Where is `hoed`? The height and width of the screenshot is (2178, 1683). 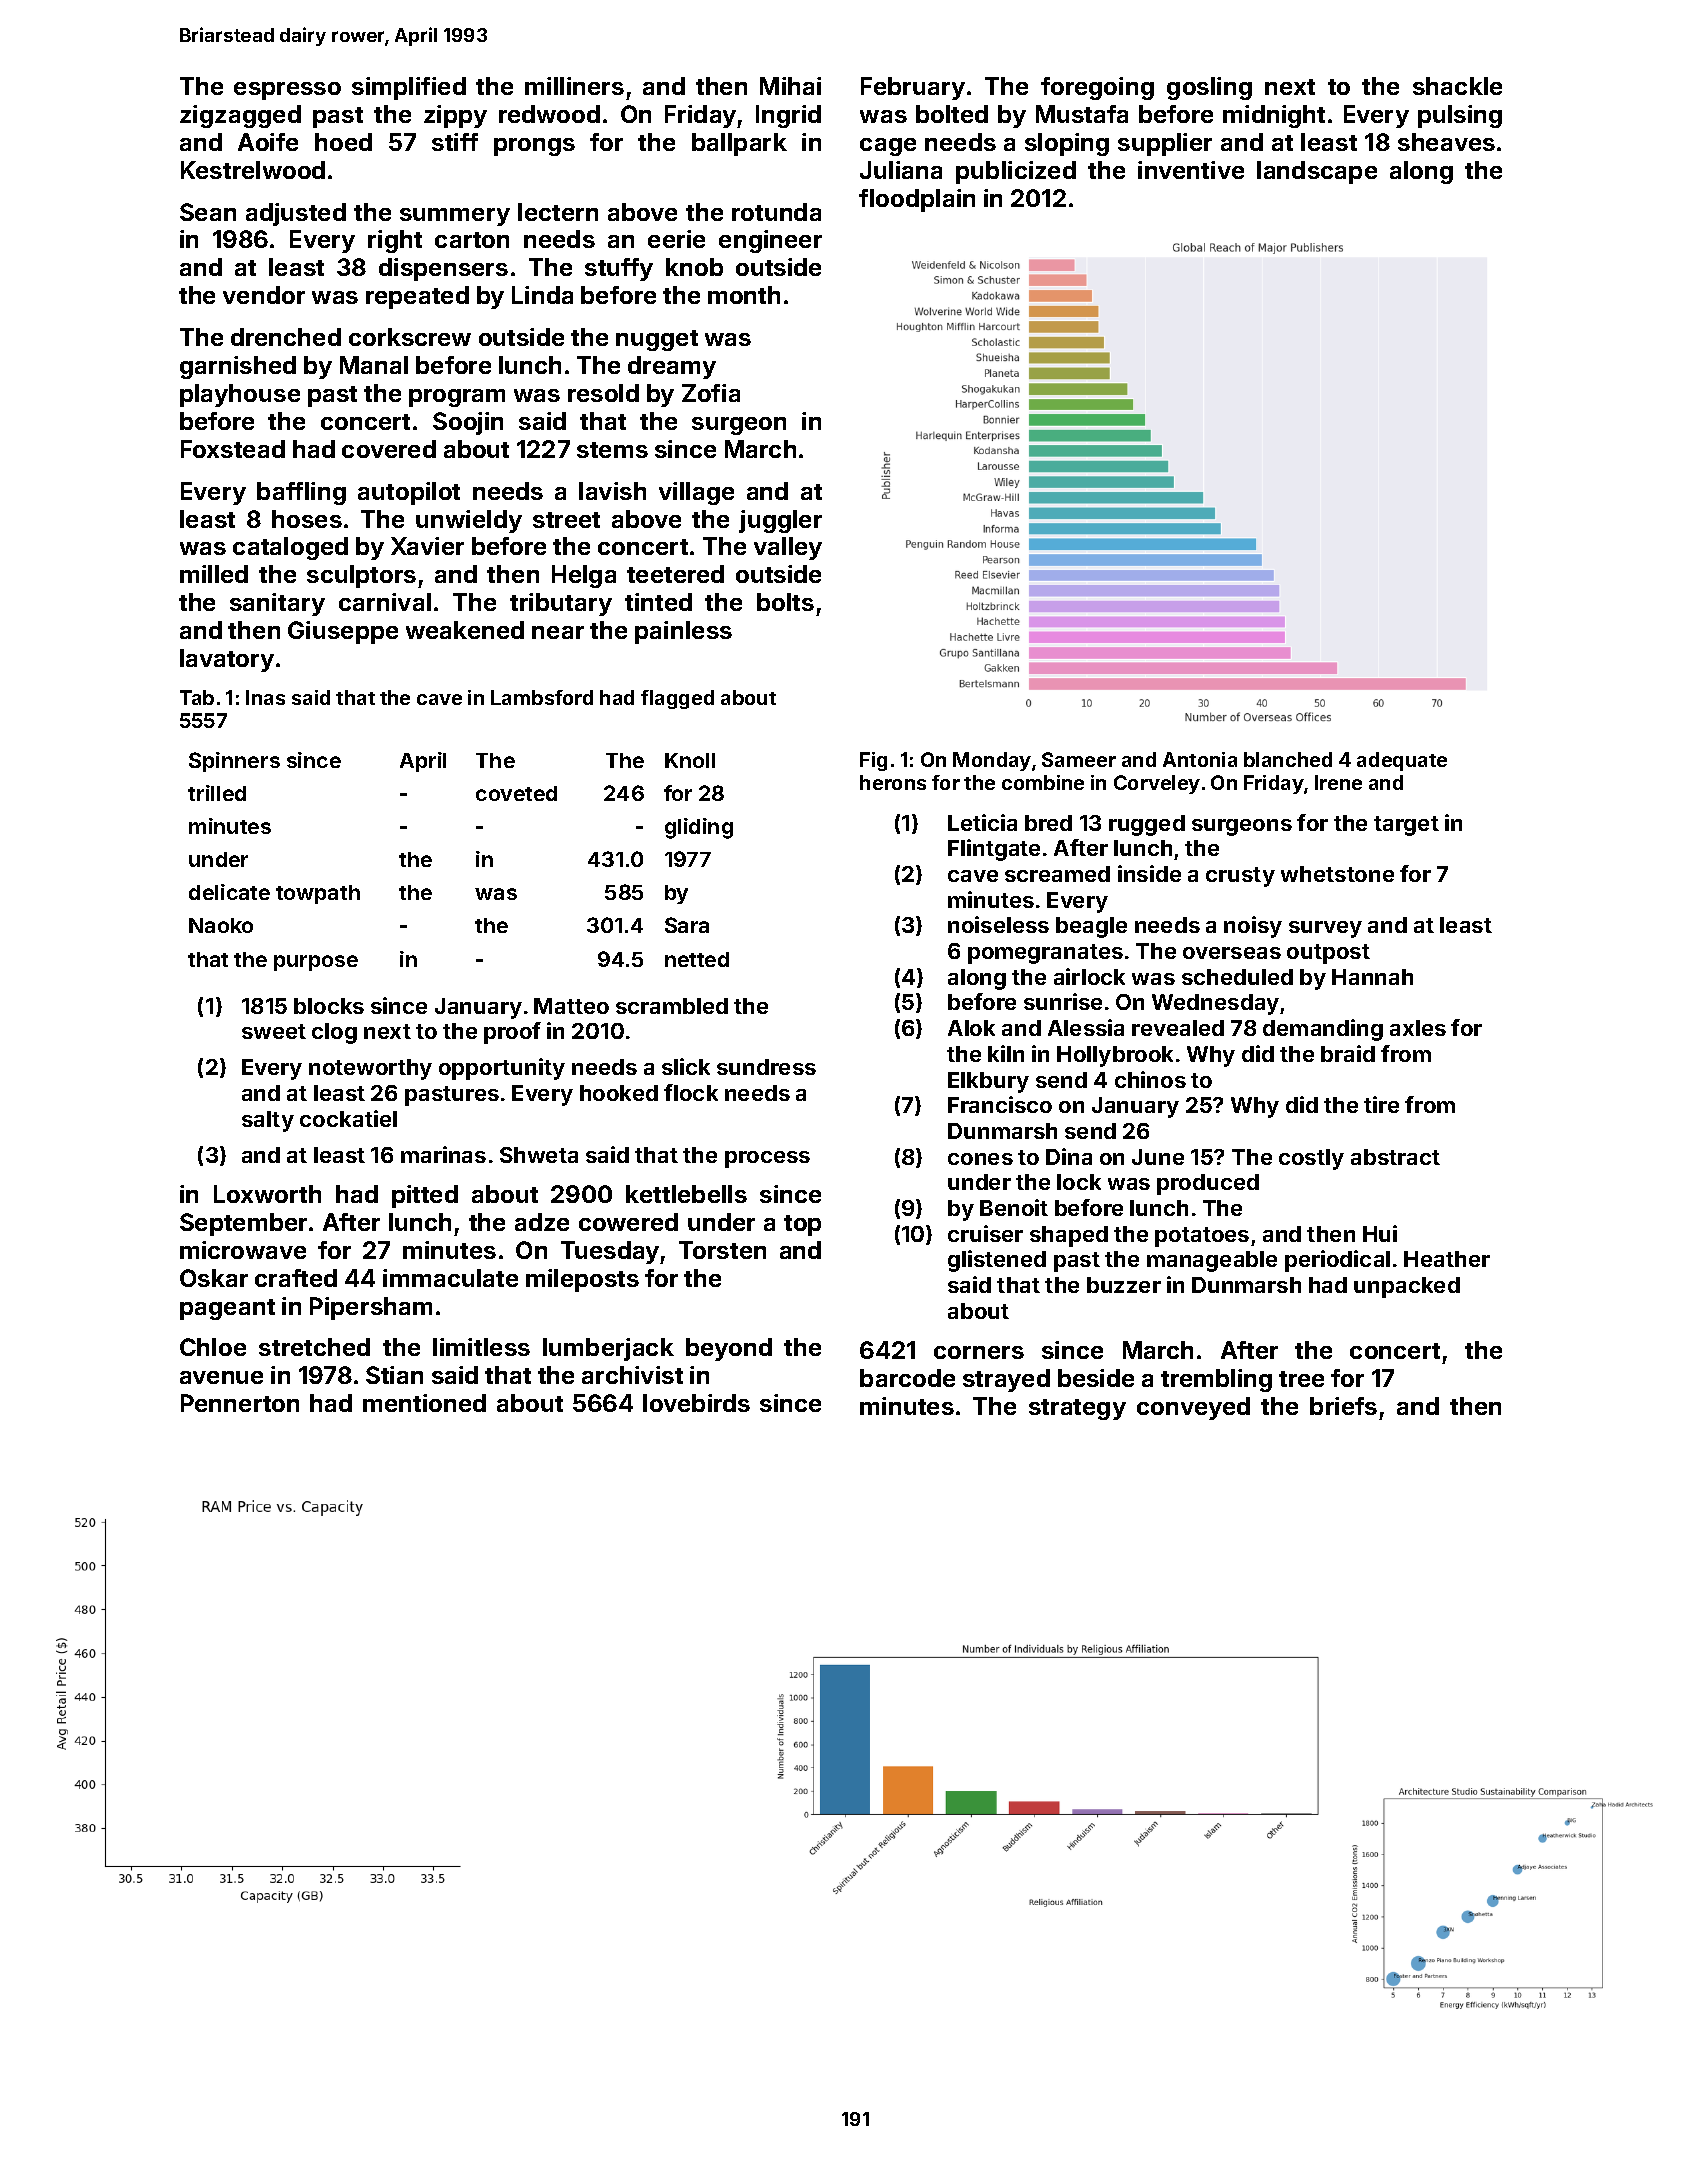
hoed is located at coordinates (343, 142).
